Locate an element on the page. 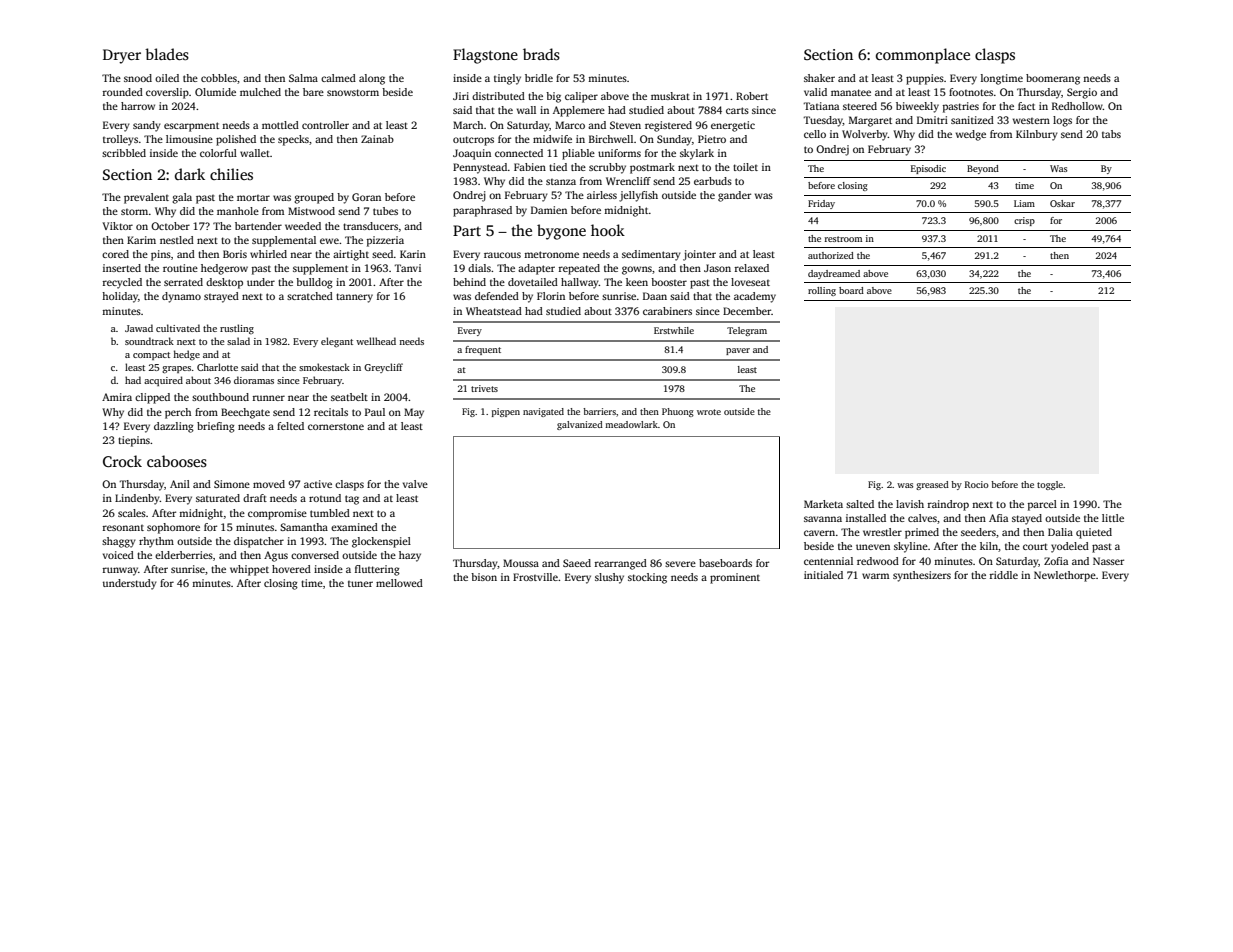 This image has height=952, width=1233. resonant is located at coordinates (123, 528).
